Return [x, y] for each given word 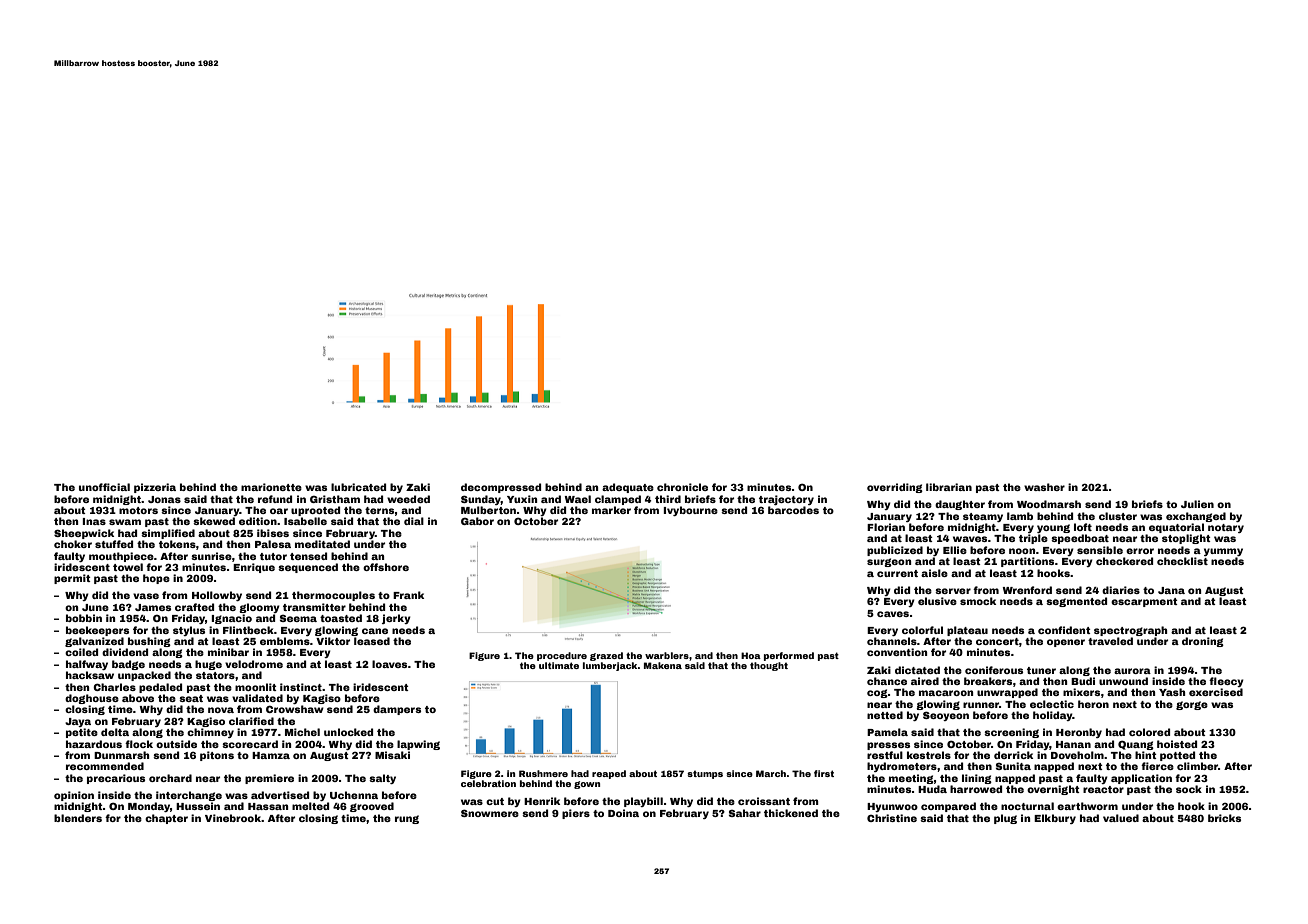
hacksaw [90, 675]
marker [611, 510]
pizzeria [155, 488]
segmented [1076, 602]
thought [769, 666]
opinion [74, 796]
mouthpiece [121, 557]
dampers [397, 710]
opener [1066, 643]
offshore [386, 567]
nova [221, 710]
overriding [895, 488]
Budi [1083, 681]
